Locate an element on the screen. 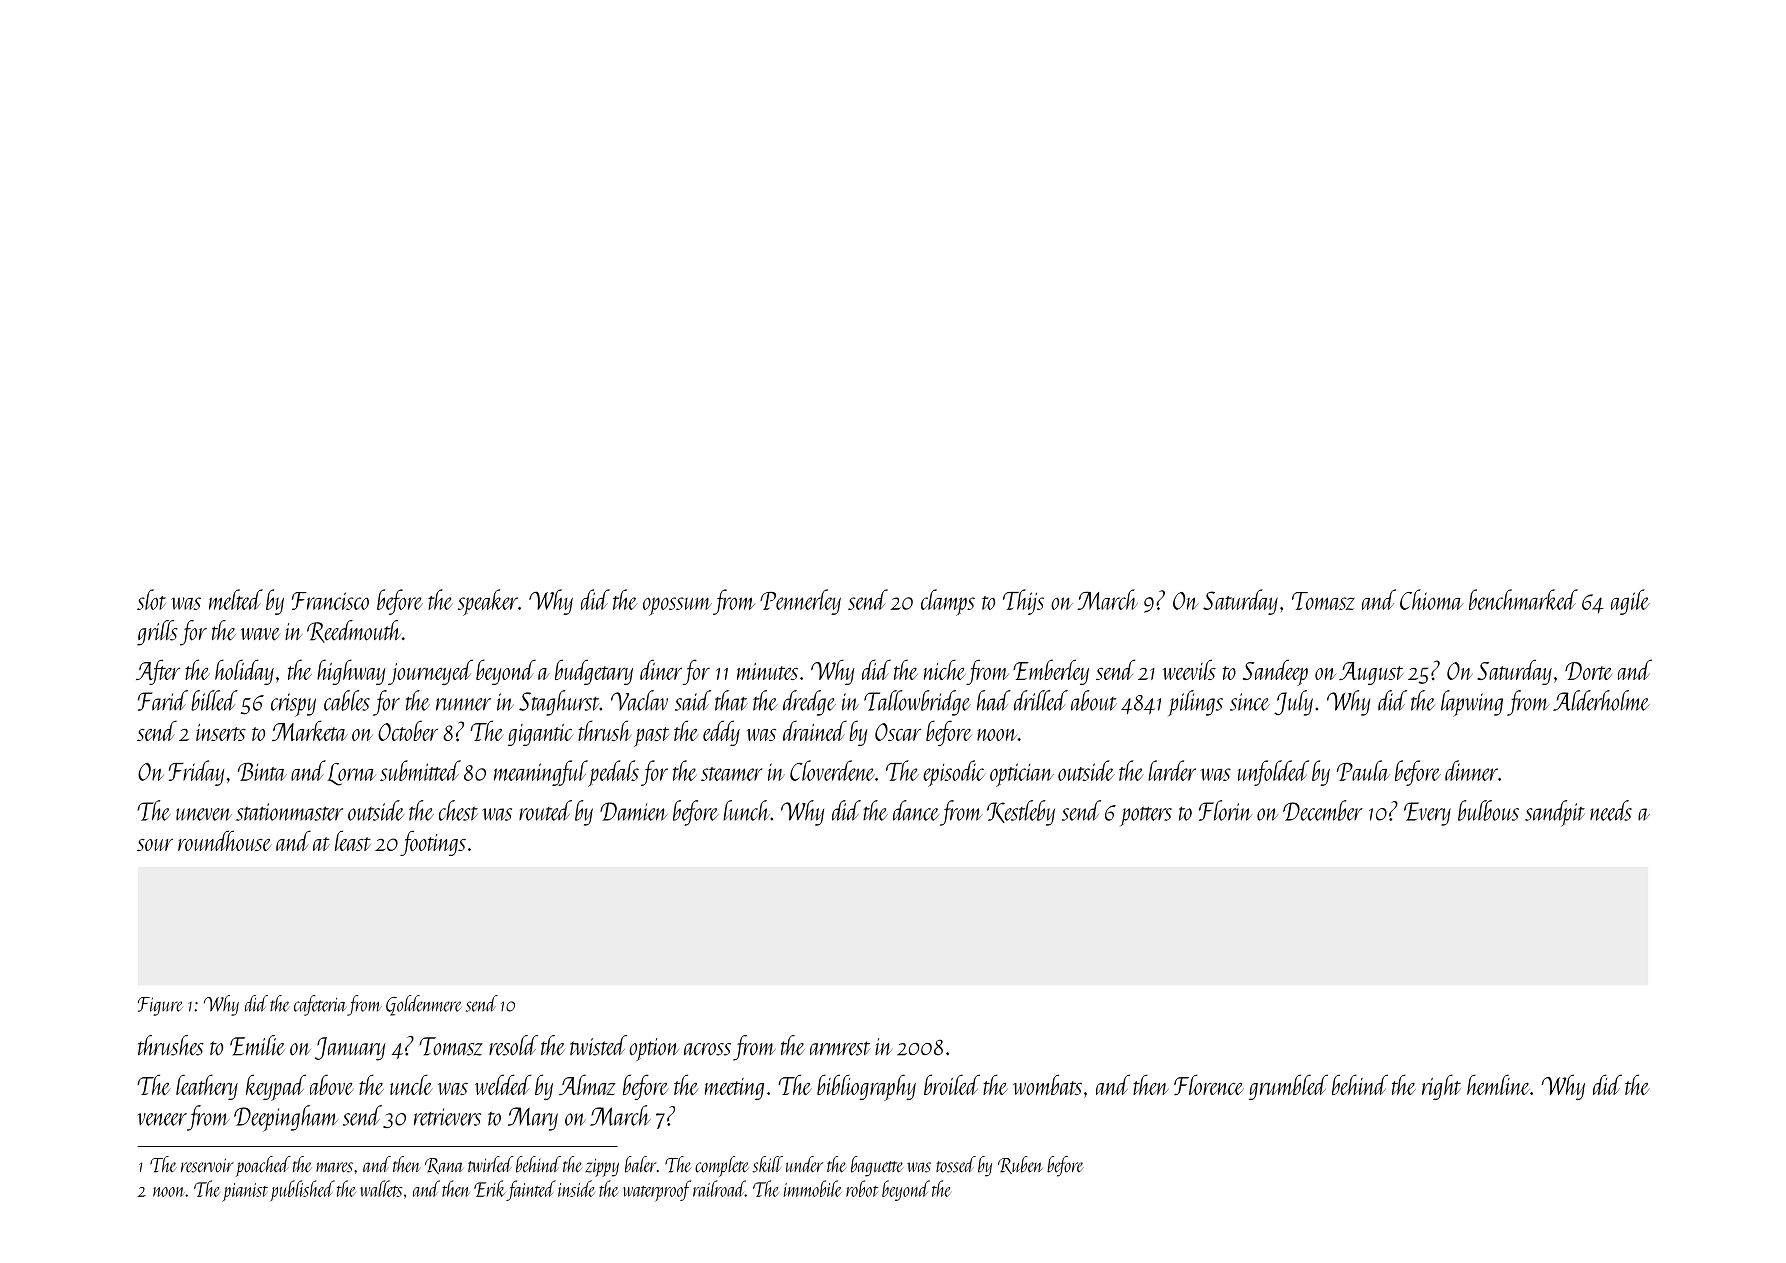 The height and width of the screenshot is (1263, 1786). robot is located at coordinates (862, 1188).
